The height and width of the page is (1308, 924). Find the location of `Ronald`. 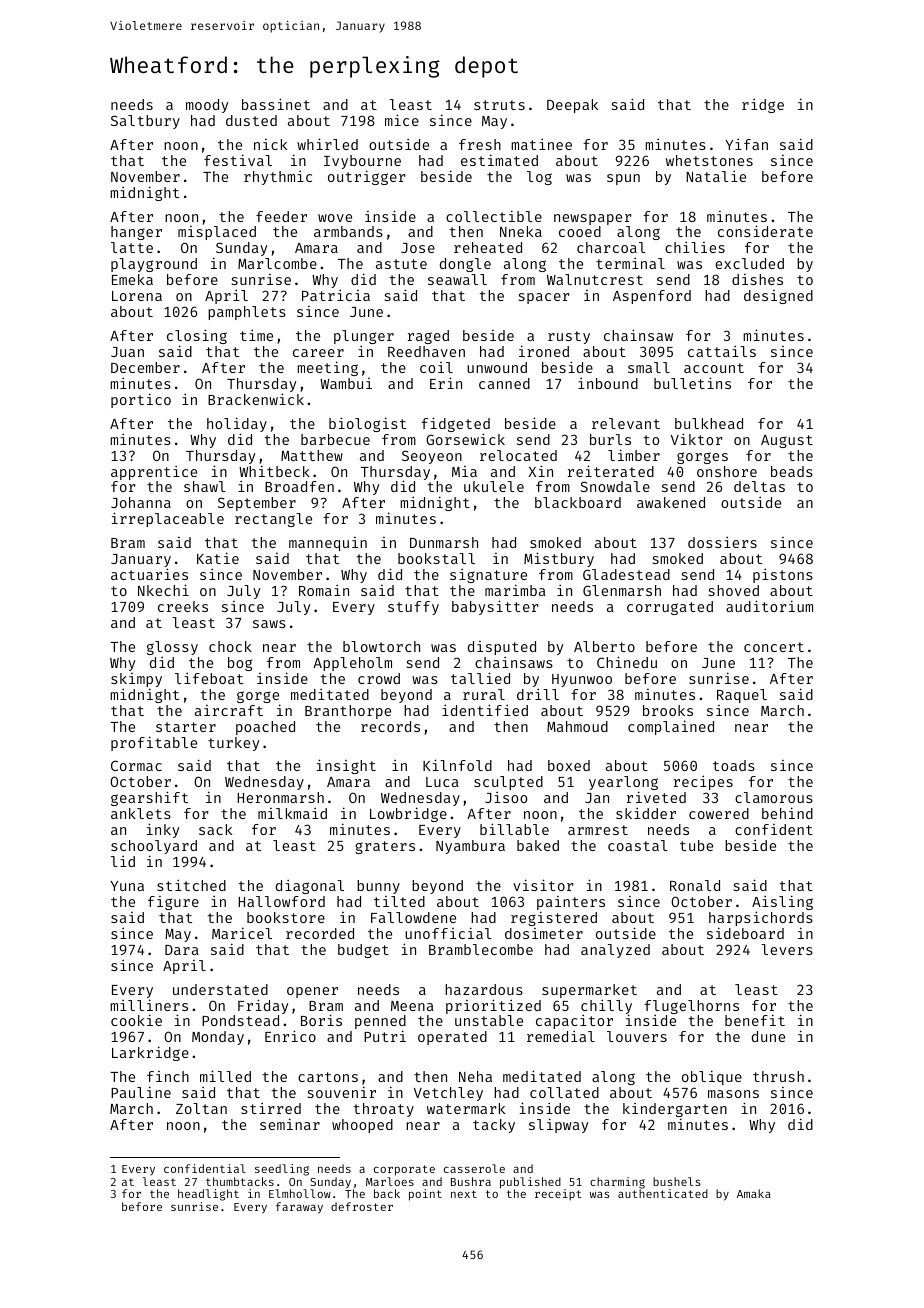

Ronald is located at coordinates (695, 885).
